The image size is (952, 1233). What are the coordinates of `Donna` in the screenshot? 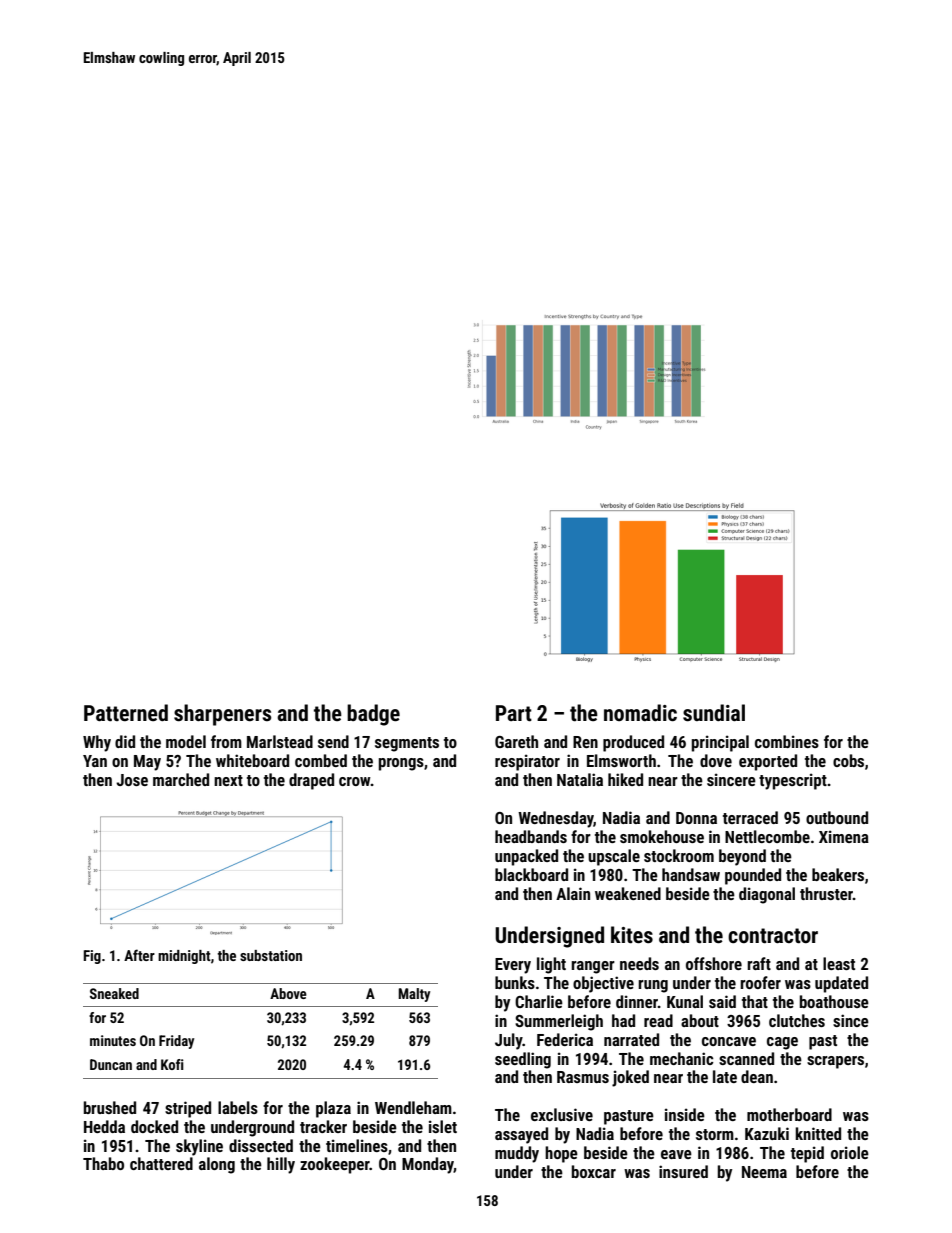 It's located at (696, 818).
